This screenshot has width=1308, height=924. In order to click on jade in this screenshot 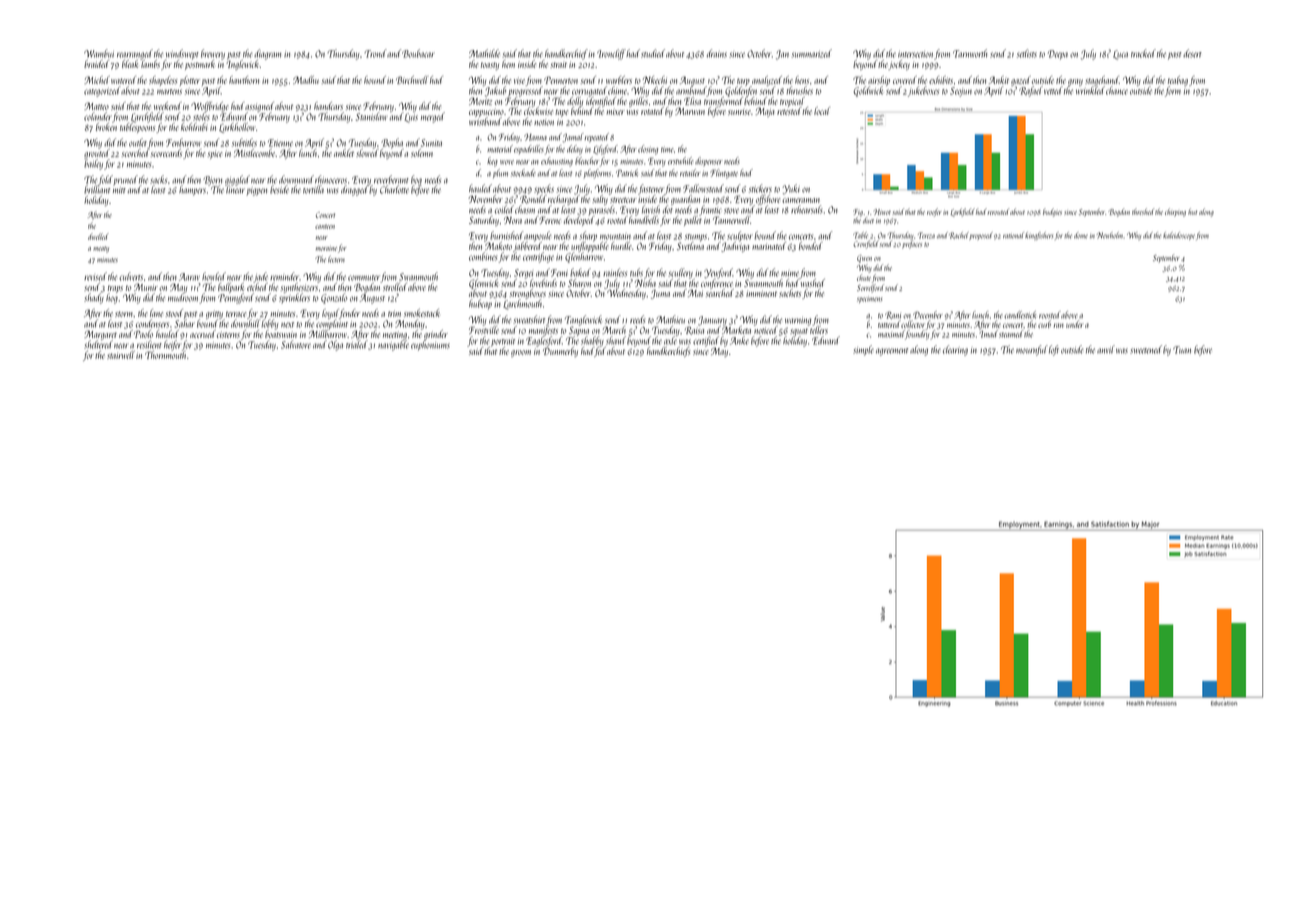, I will do `click(260, 277)`.
